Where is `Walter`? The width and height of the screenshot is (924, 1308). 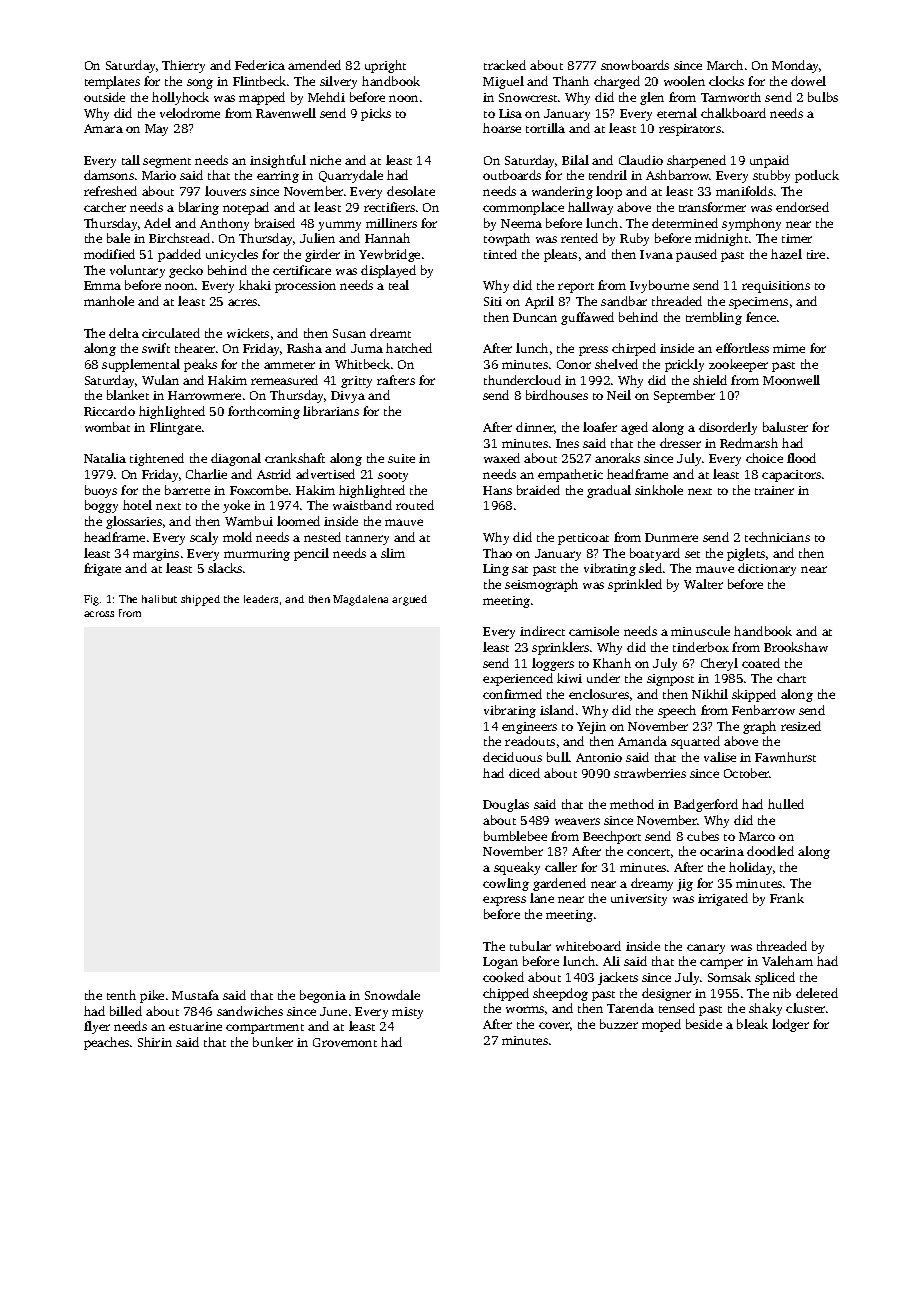 Walter is located at coordinates (703, 584).
